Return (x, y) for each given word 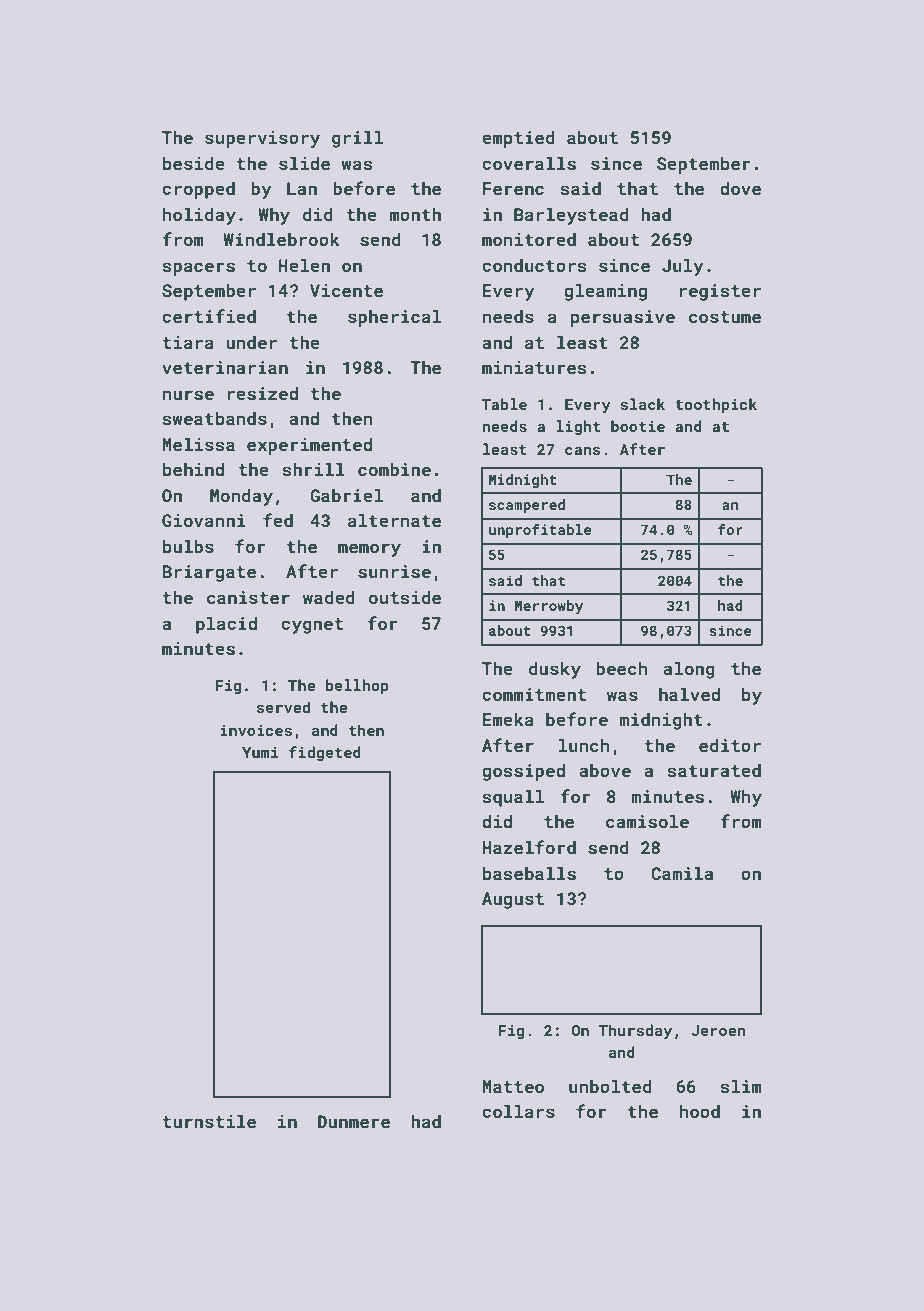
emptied (518, 139)
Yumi (260, 752)
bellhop (357, 686)
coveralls (529, 163)
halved (689, 694)
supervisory (262, 139)
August (513, 900)
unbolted (610, 1086)
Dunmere (354, 1121)
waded (329, 597)
